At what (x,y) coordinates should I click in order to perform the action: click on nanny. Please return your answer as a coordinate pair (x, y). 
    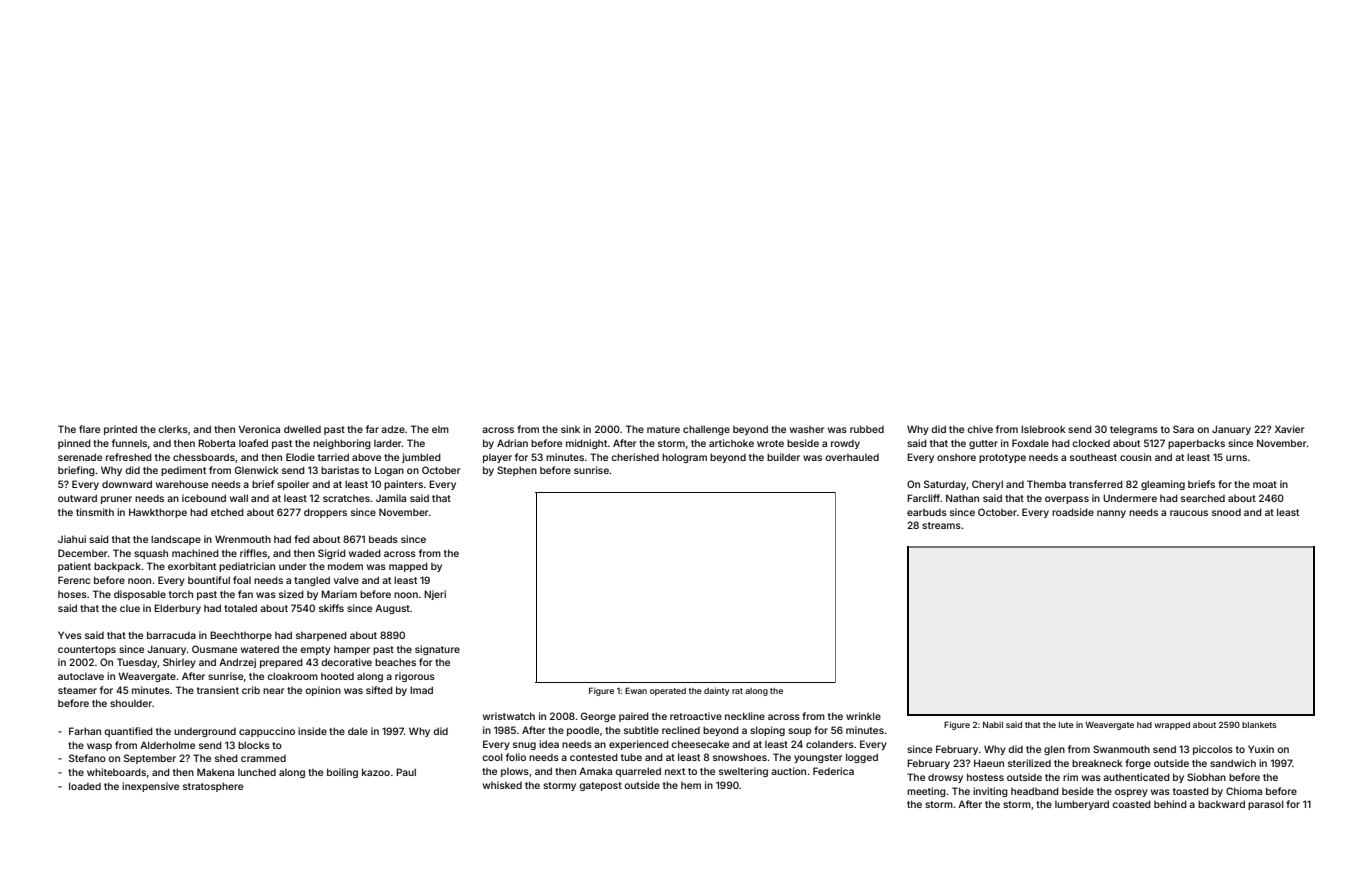
    Looking at the image, I should click on (1111, 514).
